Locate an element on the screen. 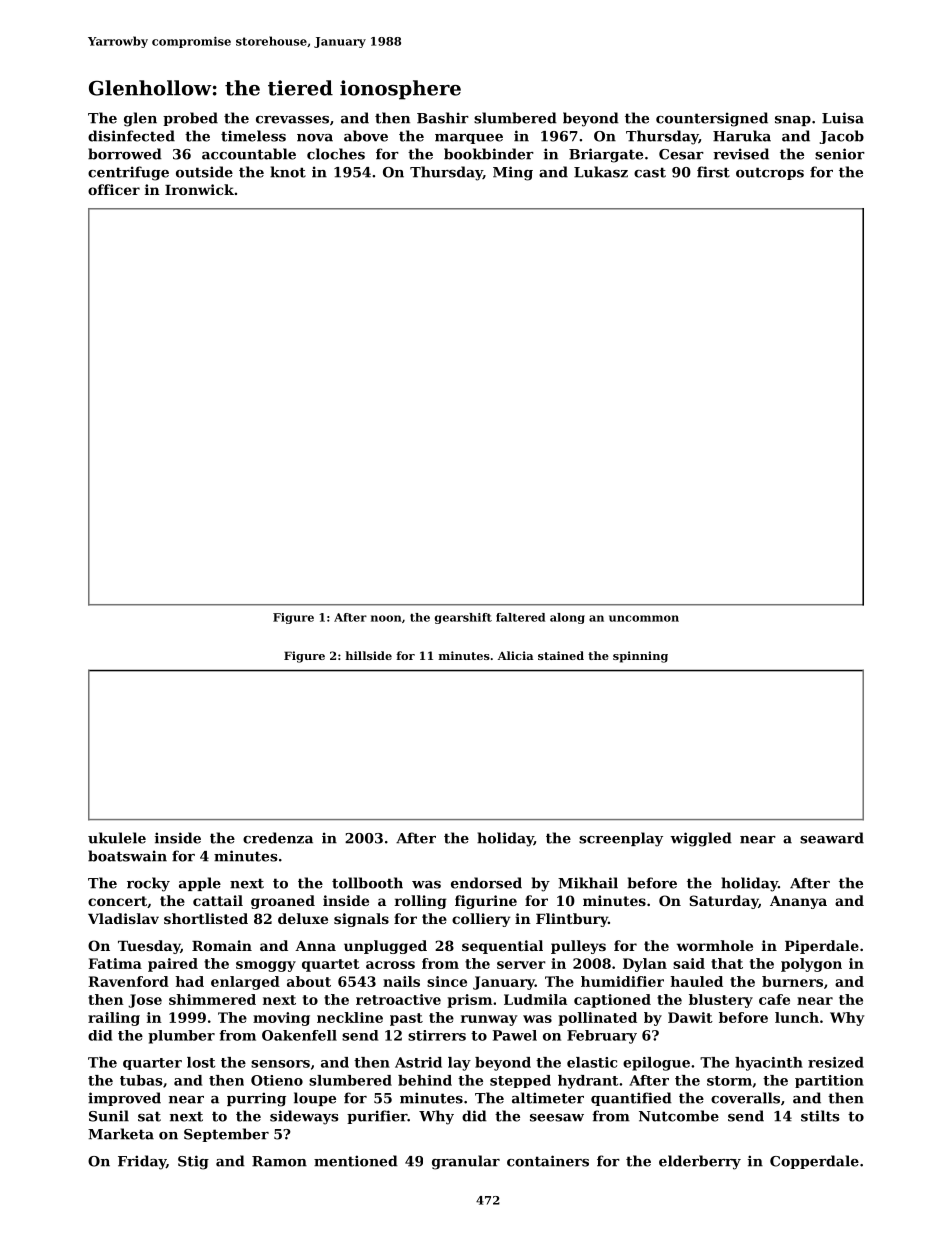 The height and width of the screenshot is (1233, 952). resized is located at coordinates (836, 1062).
